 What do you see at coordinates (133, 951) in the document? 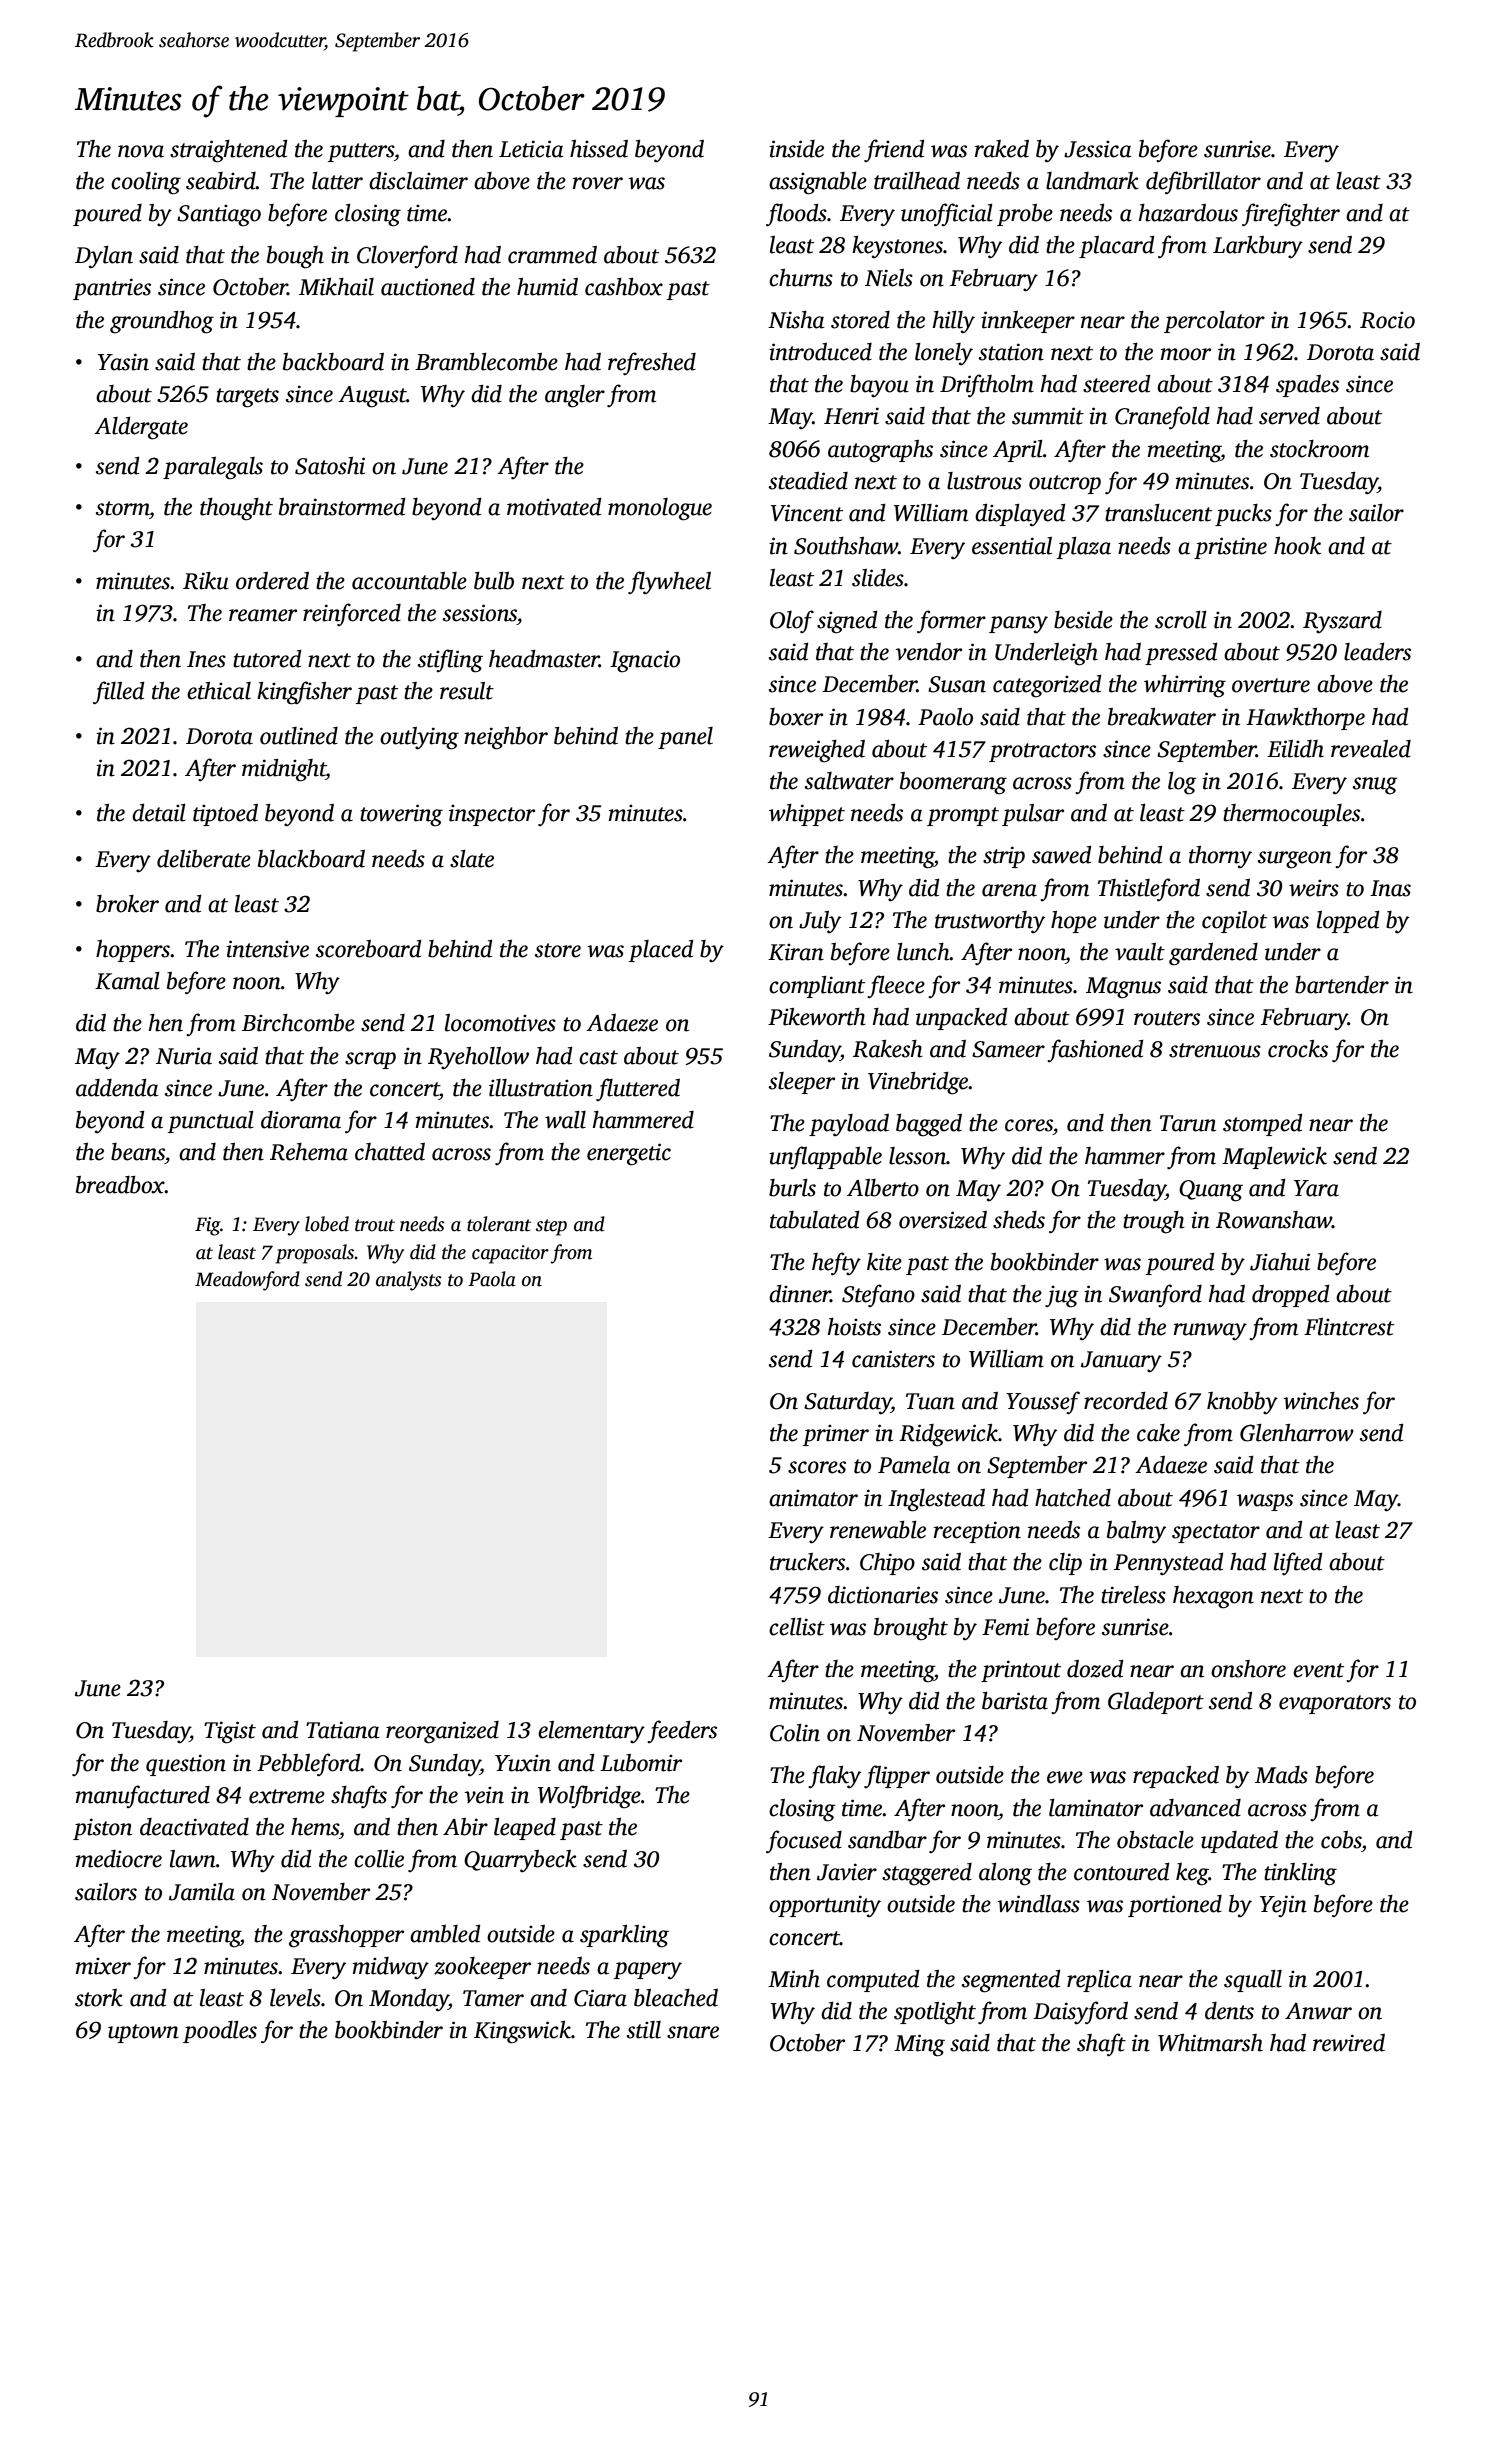
I see `hoppers` at bounding box center [133, 951].
